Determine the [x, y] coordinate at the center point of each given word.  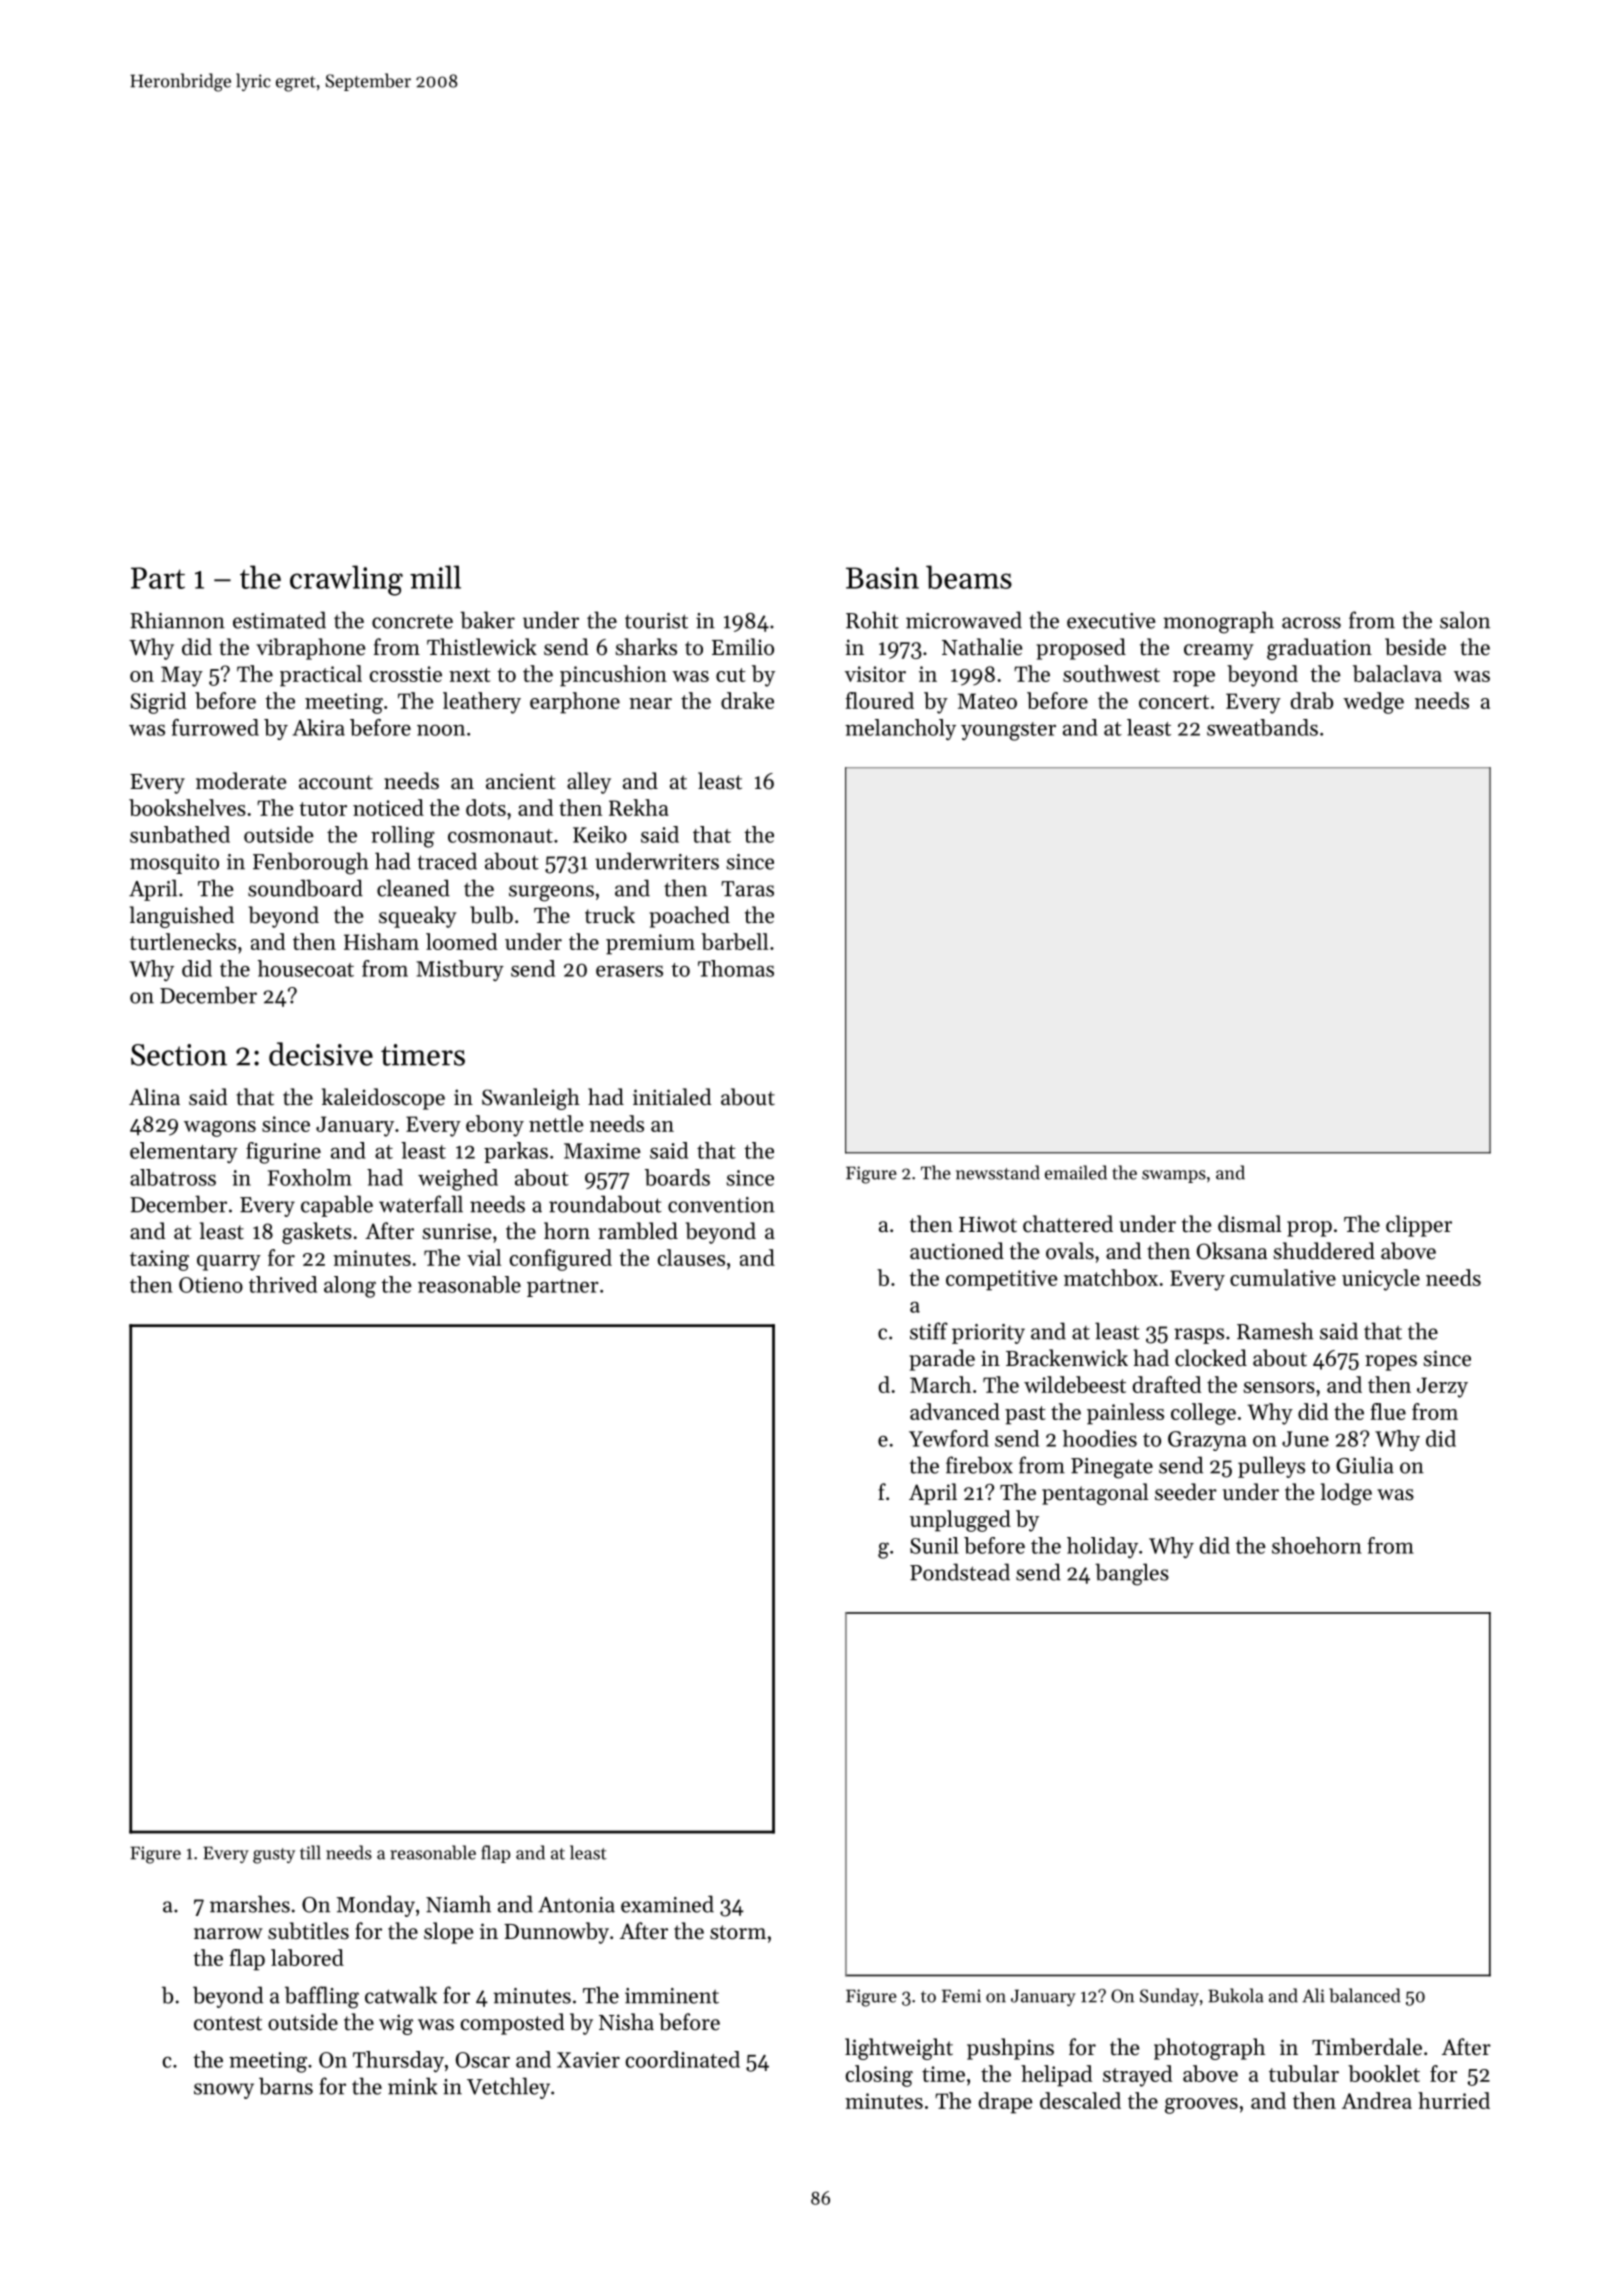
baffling [322, 1997]
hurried [1454, 2100]
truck [610, 915]
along [350, 1287]
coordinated [683, 2059]
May [182, 676]
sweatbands [1262, 727]
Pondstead [960, 1572]
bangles [1132, 1574]
